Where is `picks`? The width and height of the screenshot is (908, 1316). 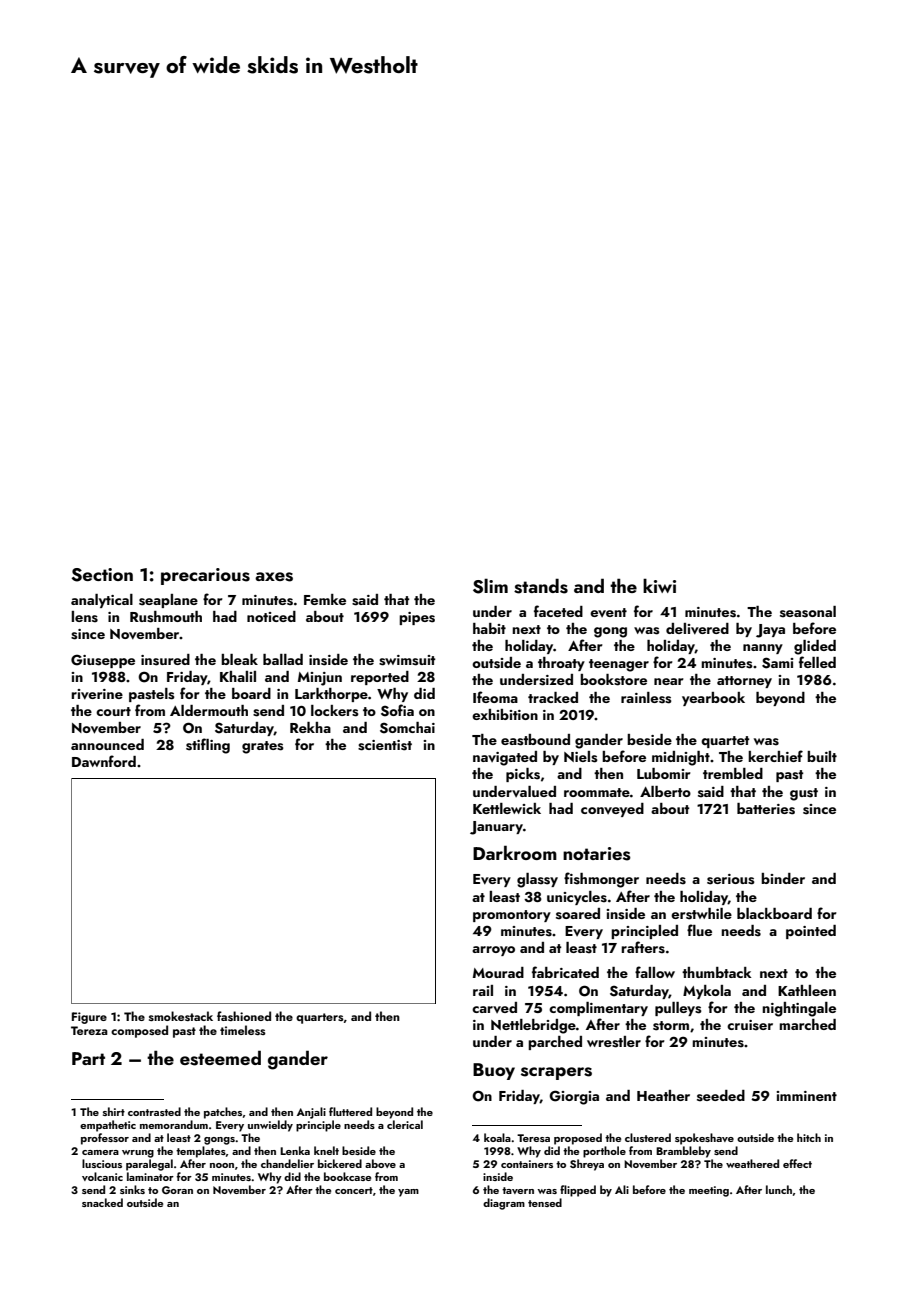
picks is located at coordinates (523, 775).
